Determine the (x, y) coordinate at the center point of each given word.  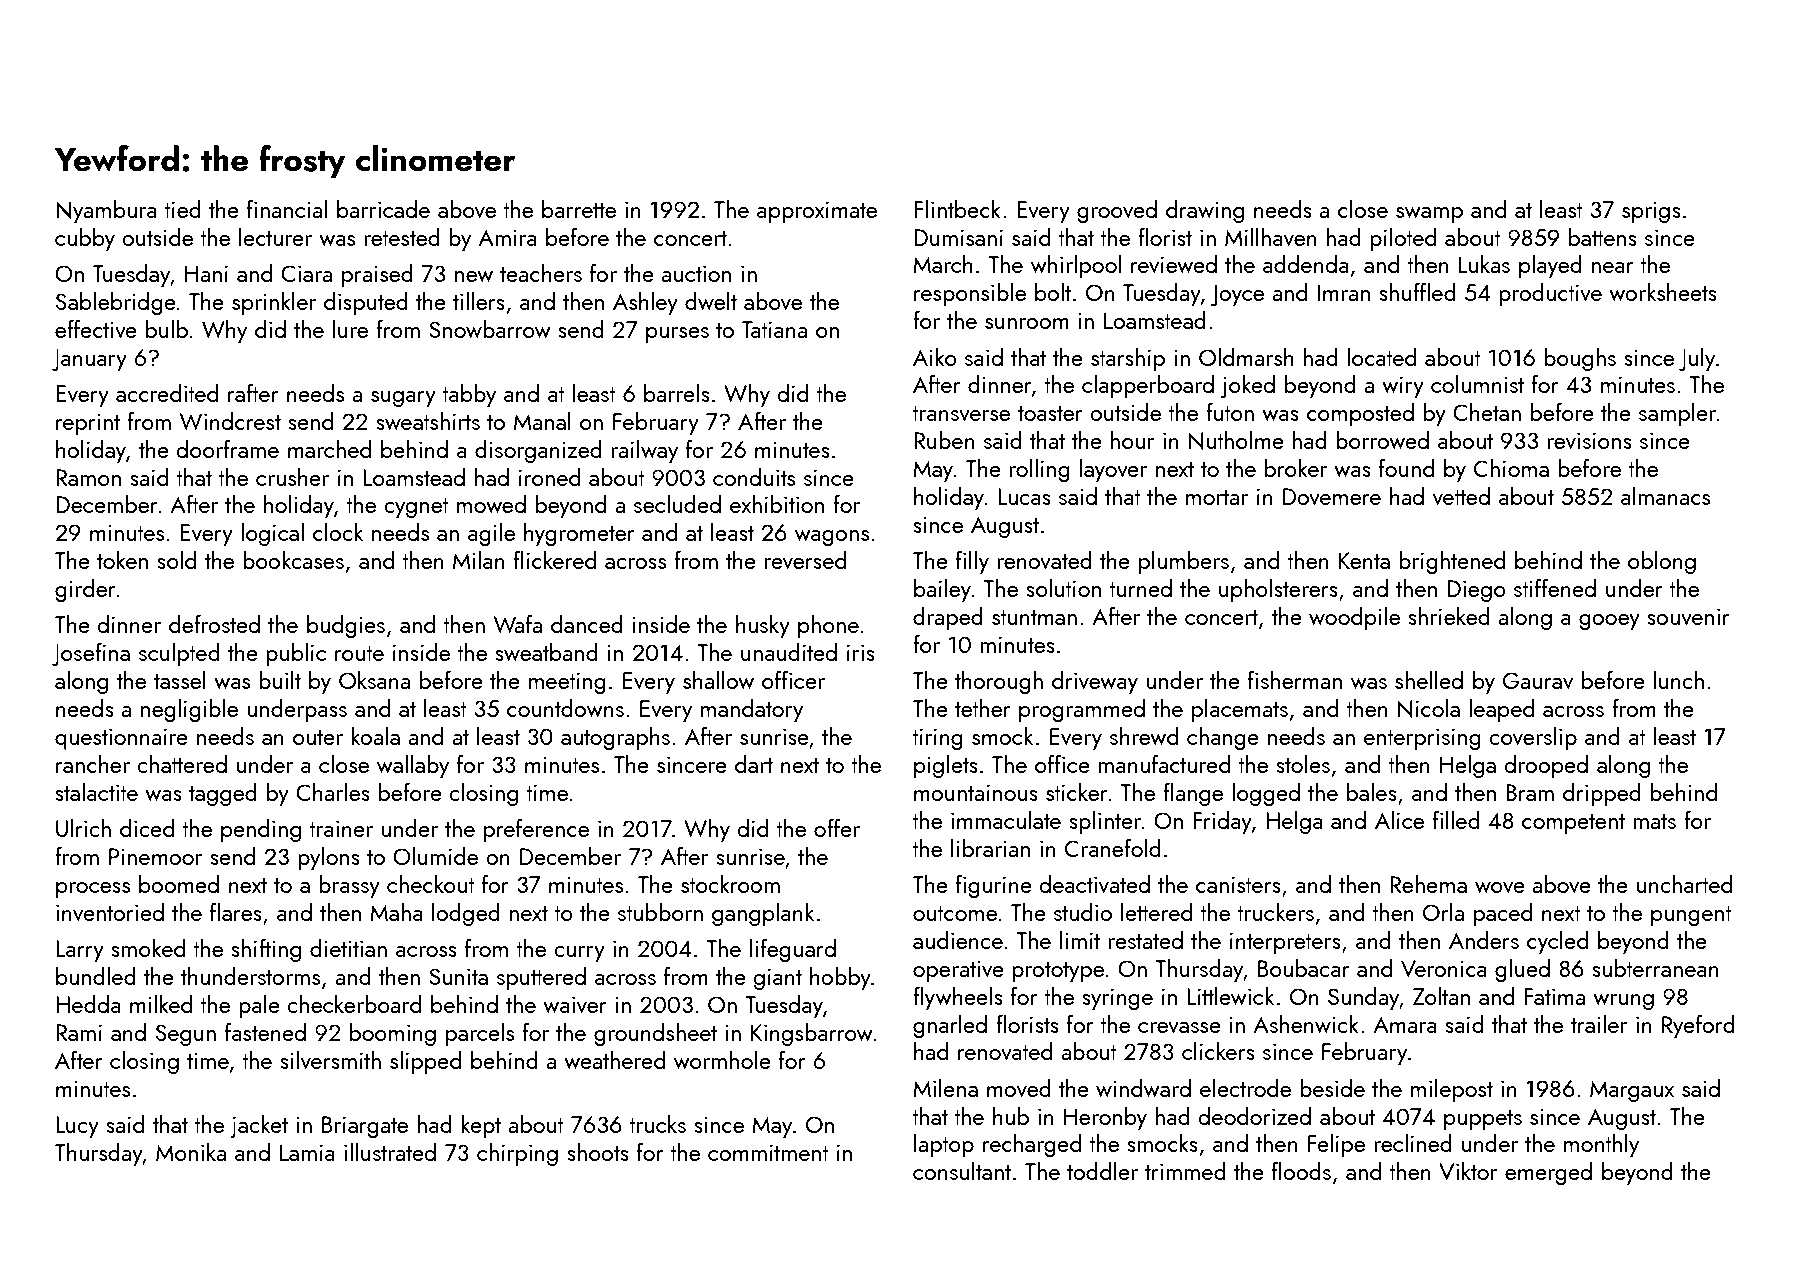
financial (287, 208)
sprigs (1651, 212)
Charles (333, 791)
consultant (962, 1170)
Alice (1399, 819)
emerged (1548, 1173)
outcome (955, 913)
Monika (191, 1151)
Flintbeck (957, 208)
